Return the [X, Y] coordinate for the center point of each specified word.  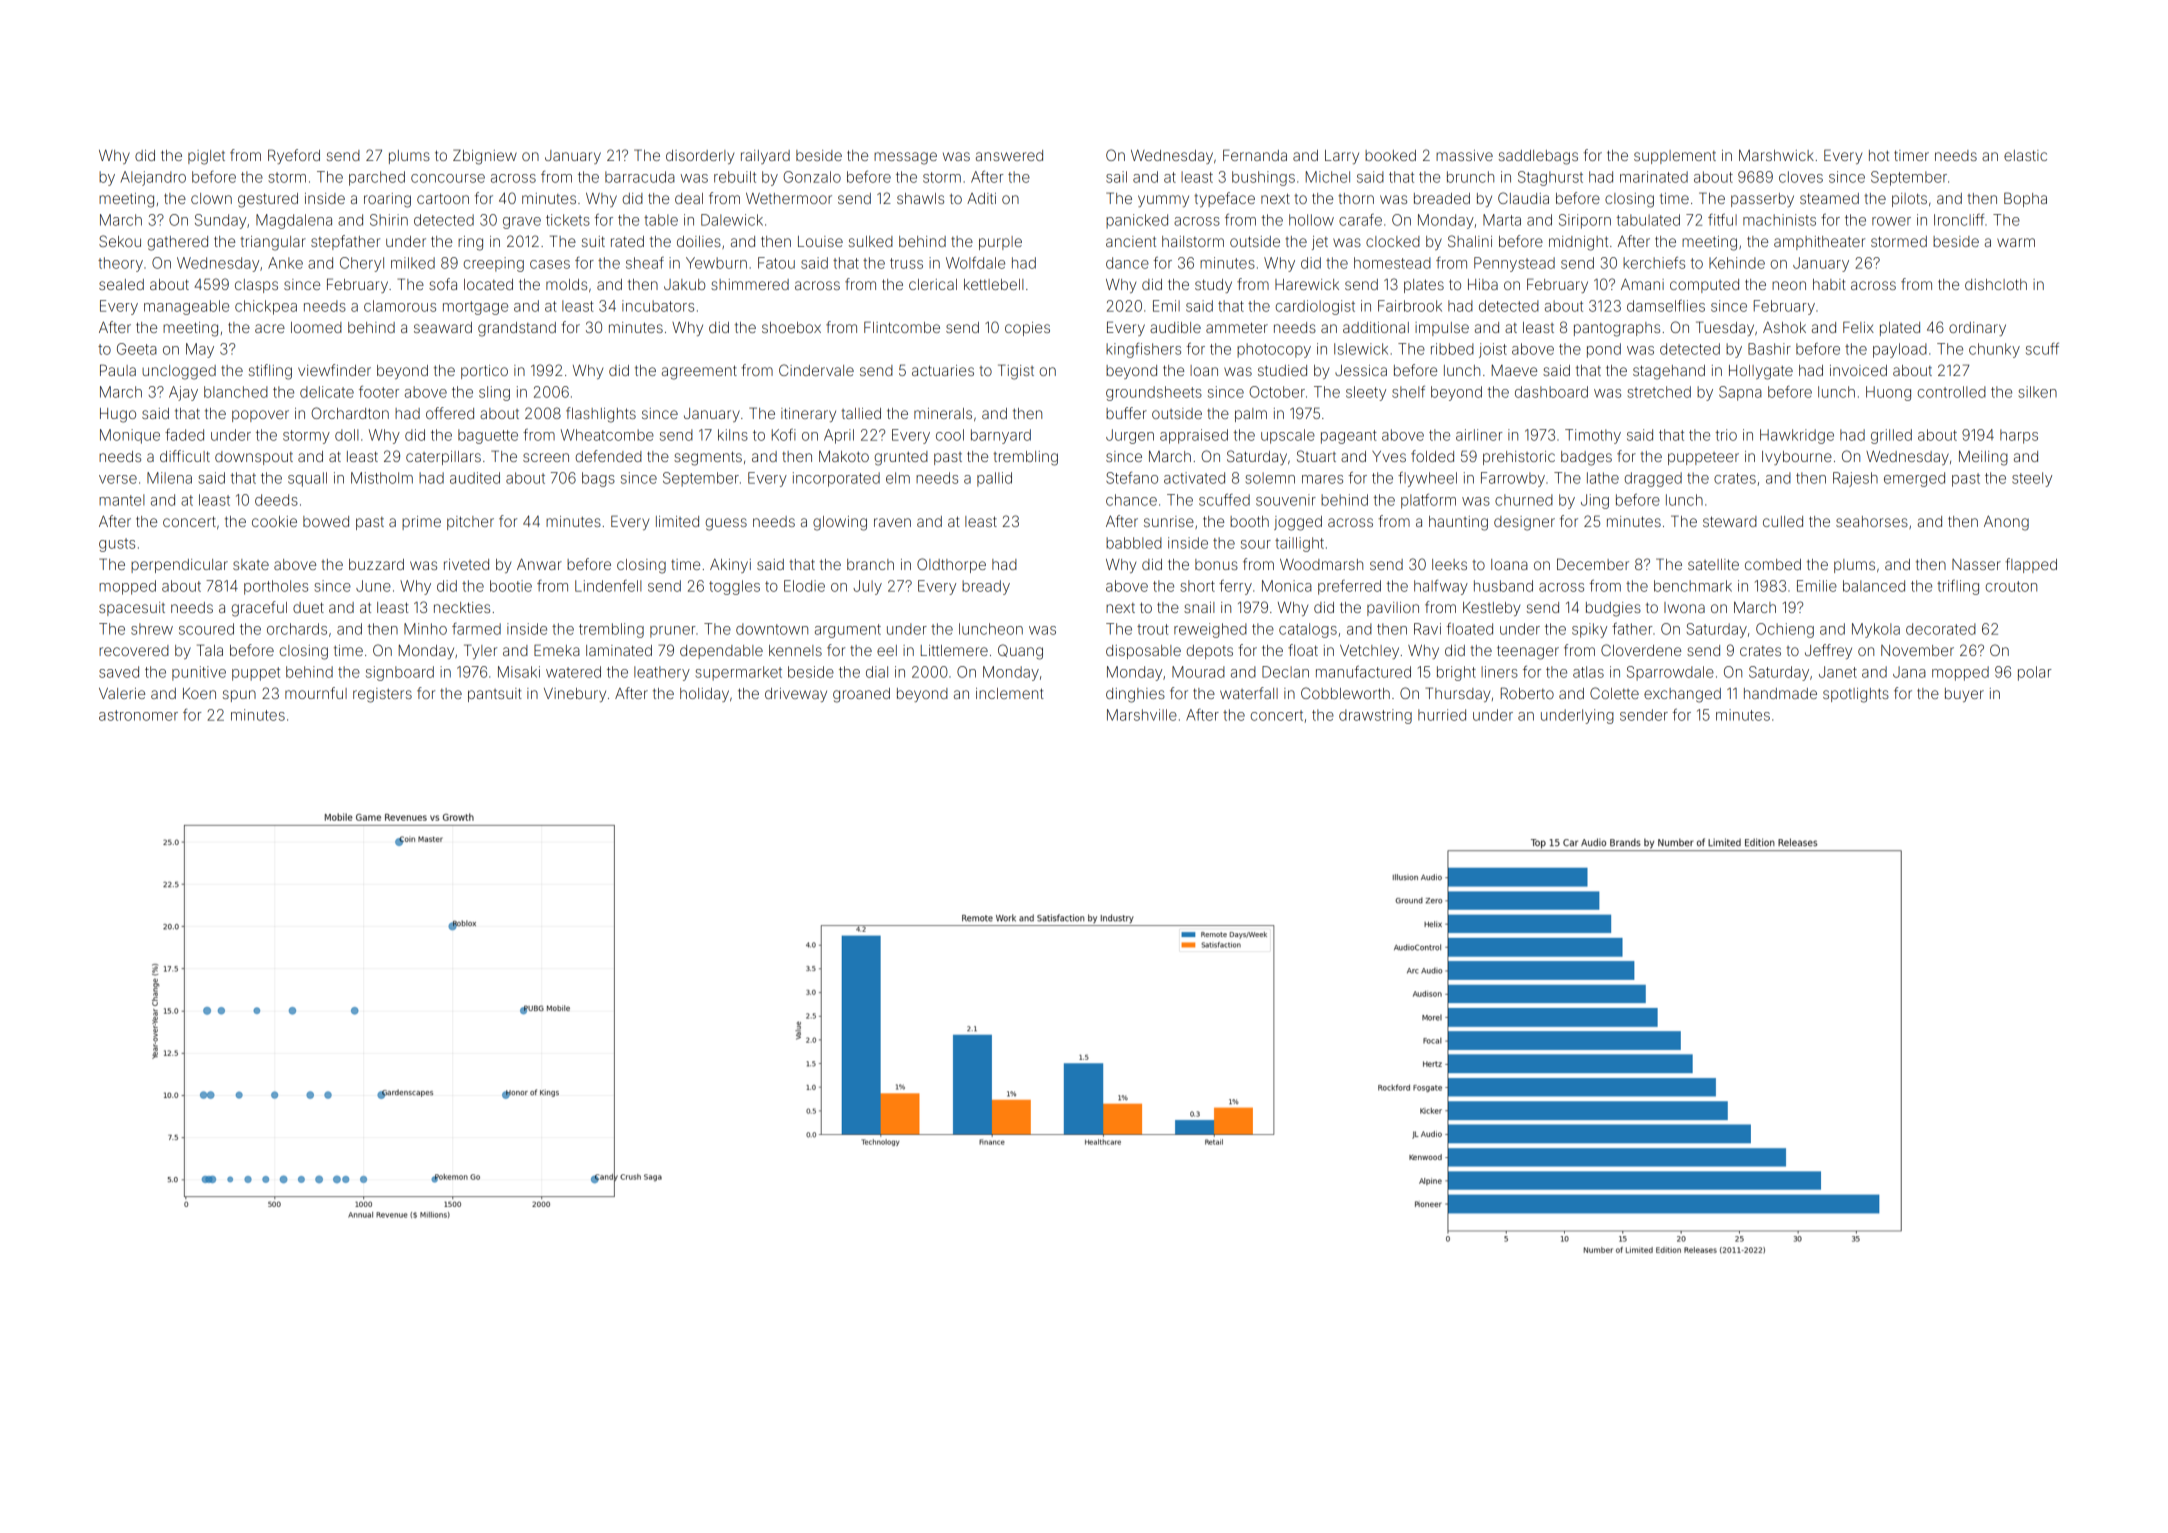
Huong [1888, 393]
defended [608, 456]
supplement [1675, 157]
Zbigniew [485, 157]
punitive [199, 673]
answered [1009, 155]
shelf [1408, 391]
